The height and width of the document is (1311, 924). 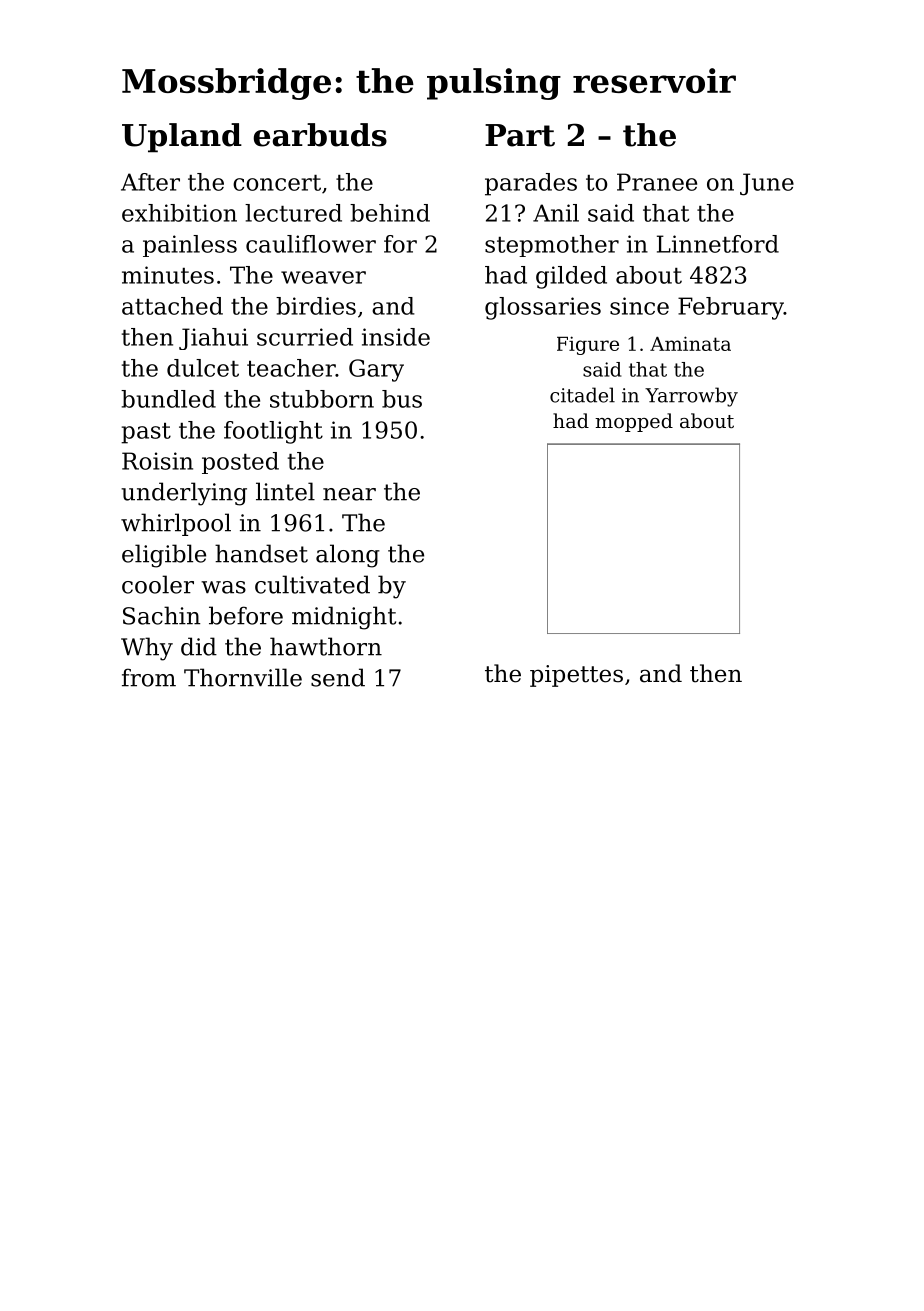 What do you see at coordinates (657, 182) in the document?
I see `Pranee` at bounding box center [657, 182].
